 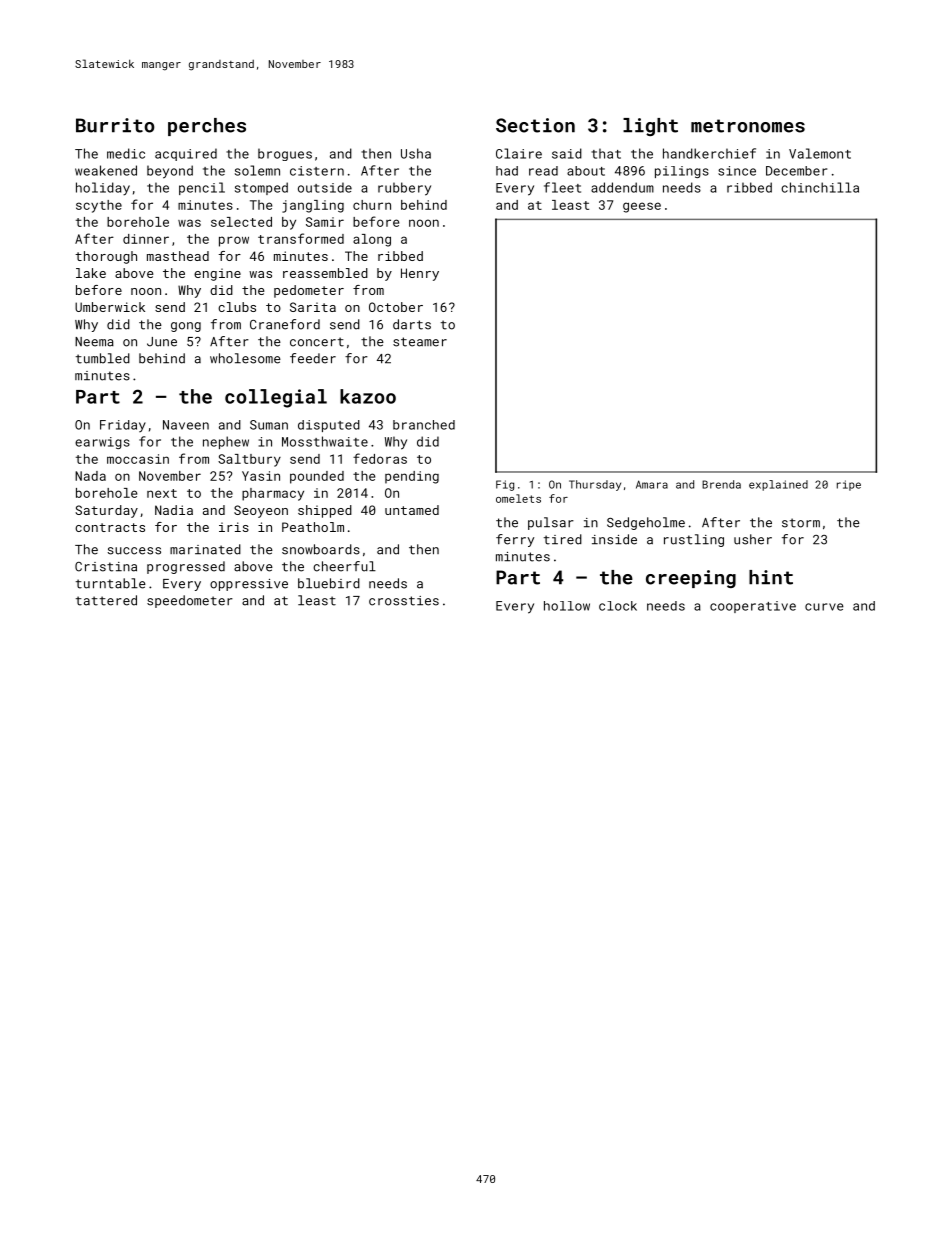 What do you see at coordinates (420, 274) in the image?
I see `Henry` at bounding box center [420, 274].
